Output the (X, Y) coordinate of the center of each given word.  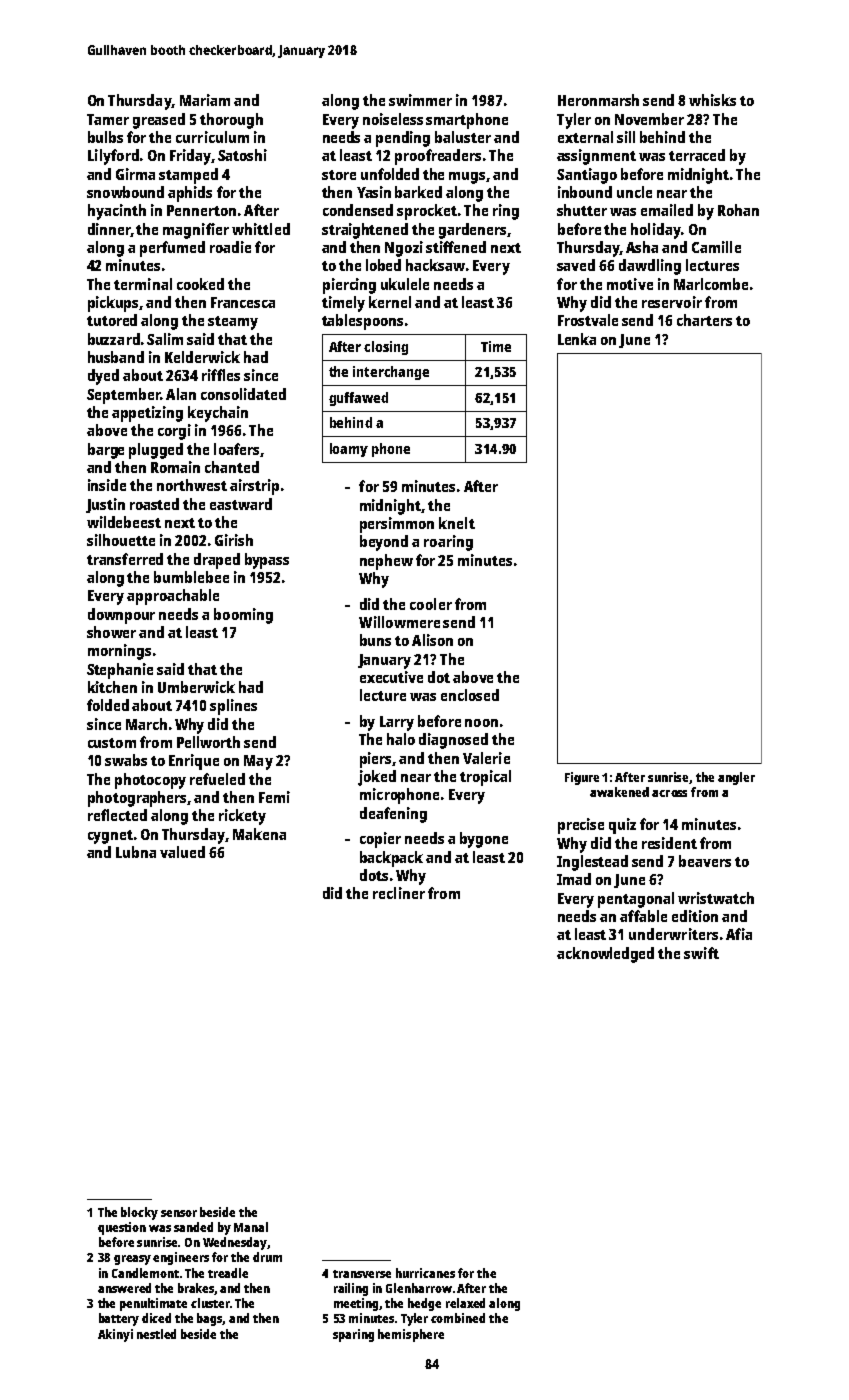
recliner (399, 893)
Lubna (136, 852)
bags (210, 1319)
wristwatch (716, 898)
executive (391, 677)
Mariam (205, 100)
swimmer (420, 100)
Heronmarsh (598, 100)
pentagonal (636, 900)
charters (704, 320)
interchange (391, 373)
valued (182, 852)
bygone (484, 840)
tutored (112, 320)
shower (111, 632)
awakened (619, 792)
